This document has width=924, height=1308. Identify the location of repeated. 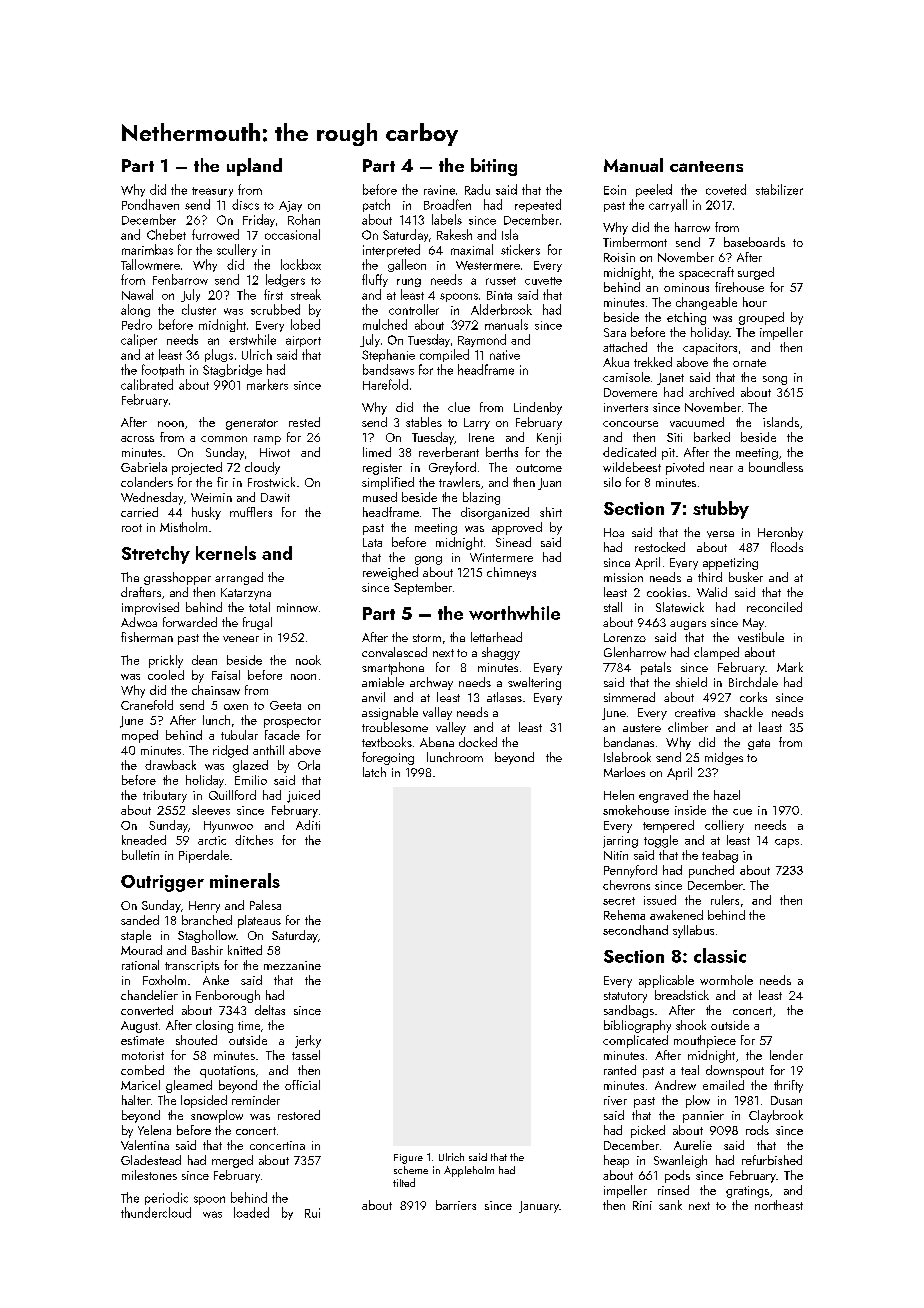
(538, 205).
